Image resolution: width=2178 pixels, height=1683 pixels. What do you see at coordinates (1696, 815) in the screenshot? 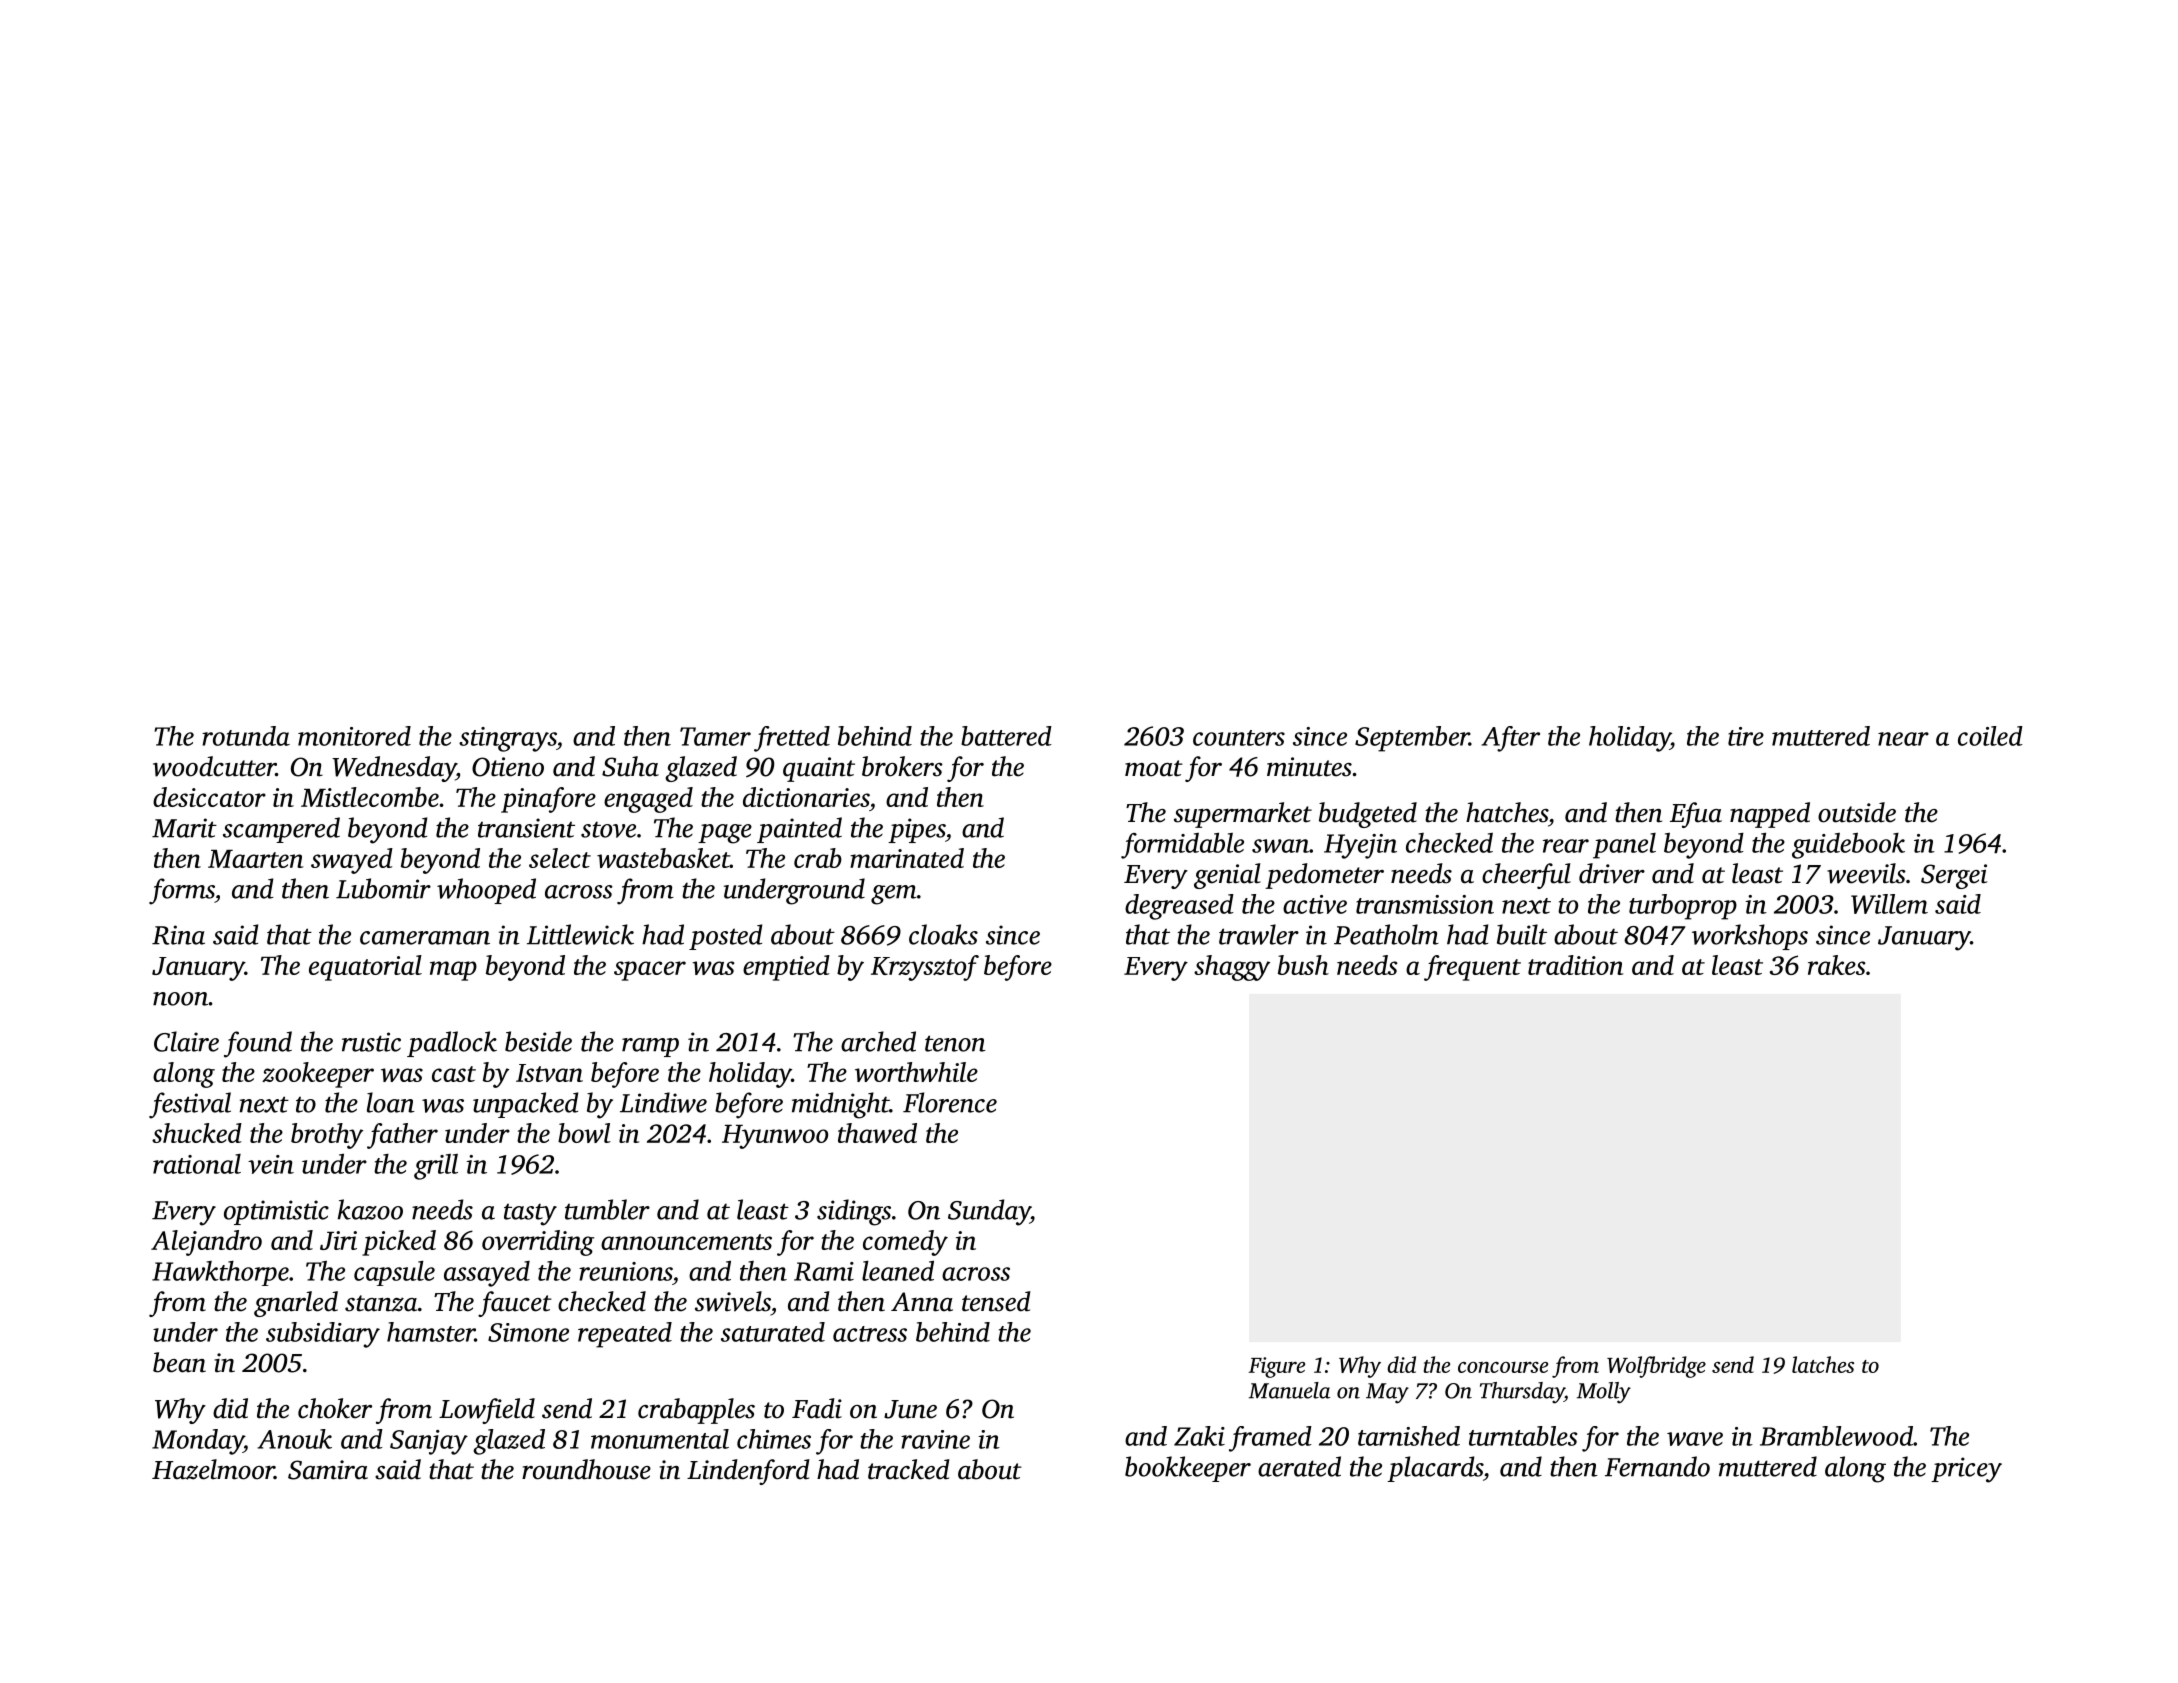
I see `Efua` at bounding box center [1696, 815].
